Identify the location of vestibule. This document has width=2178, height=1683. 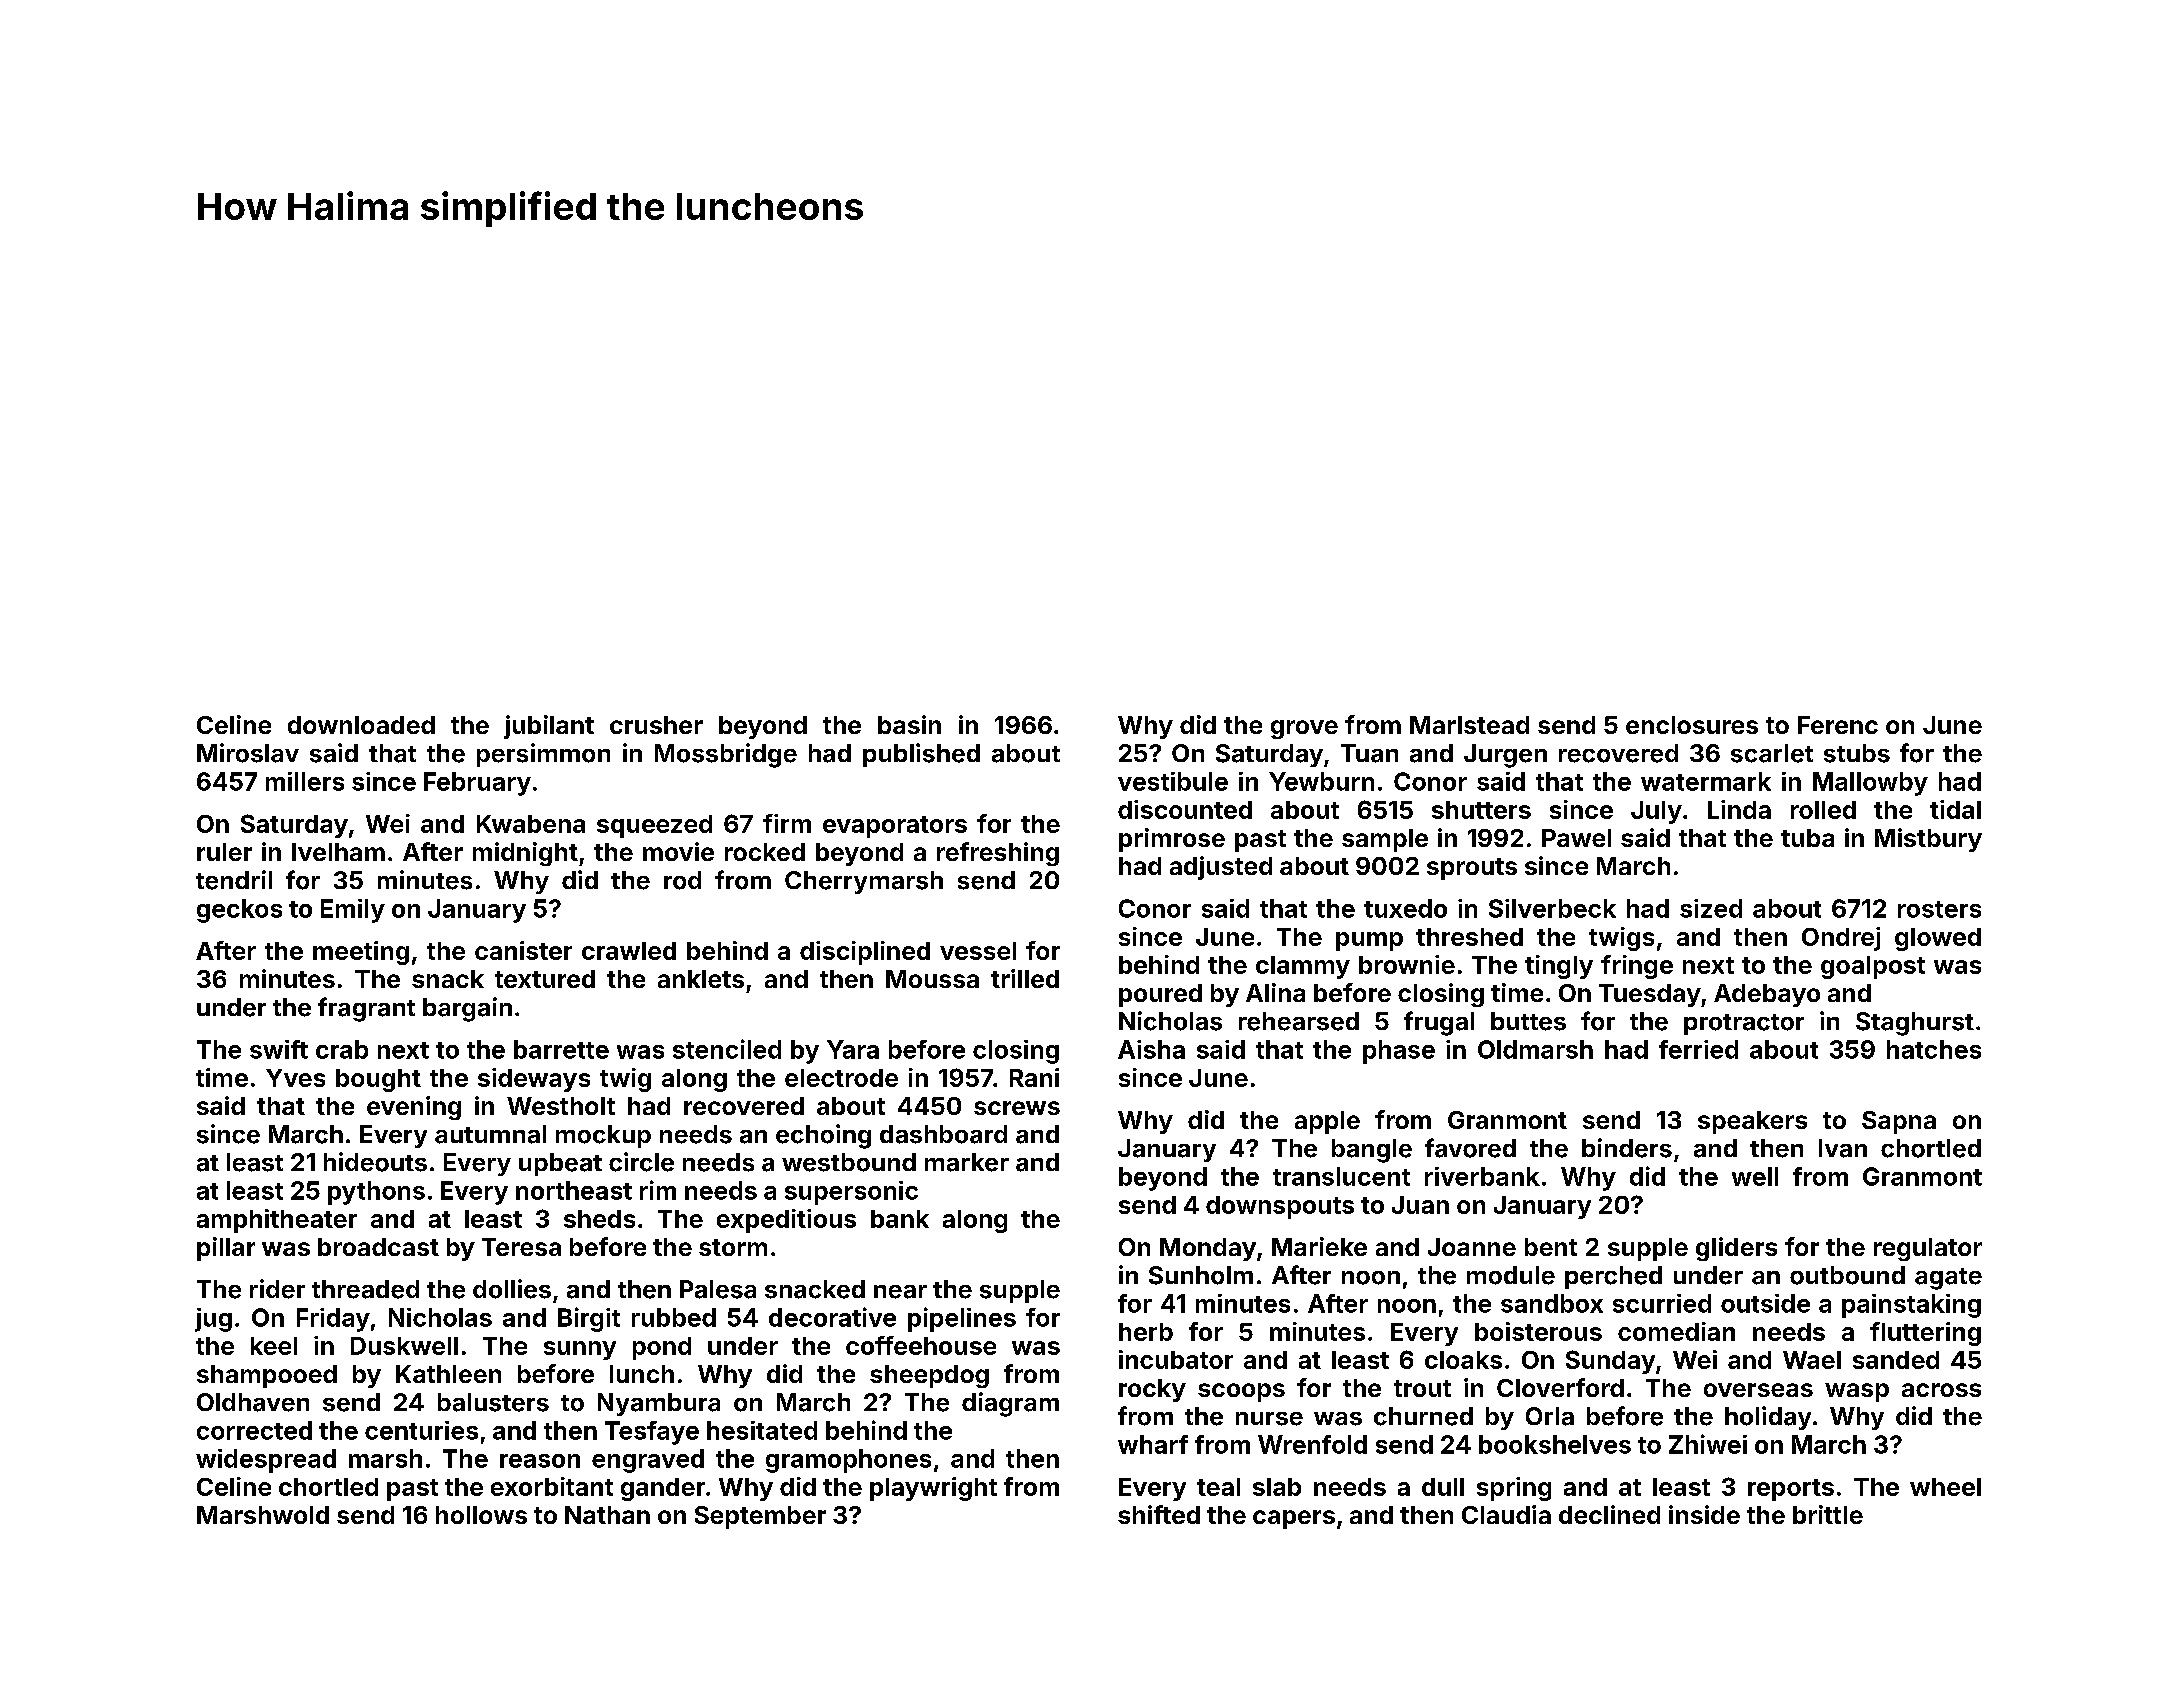
(1173, 781).
